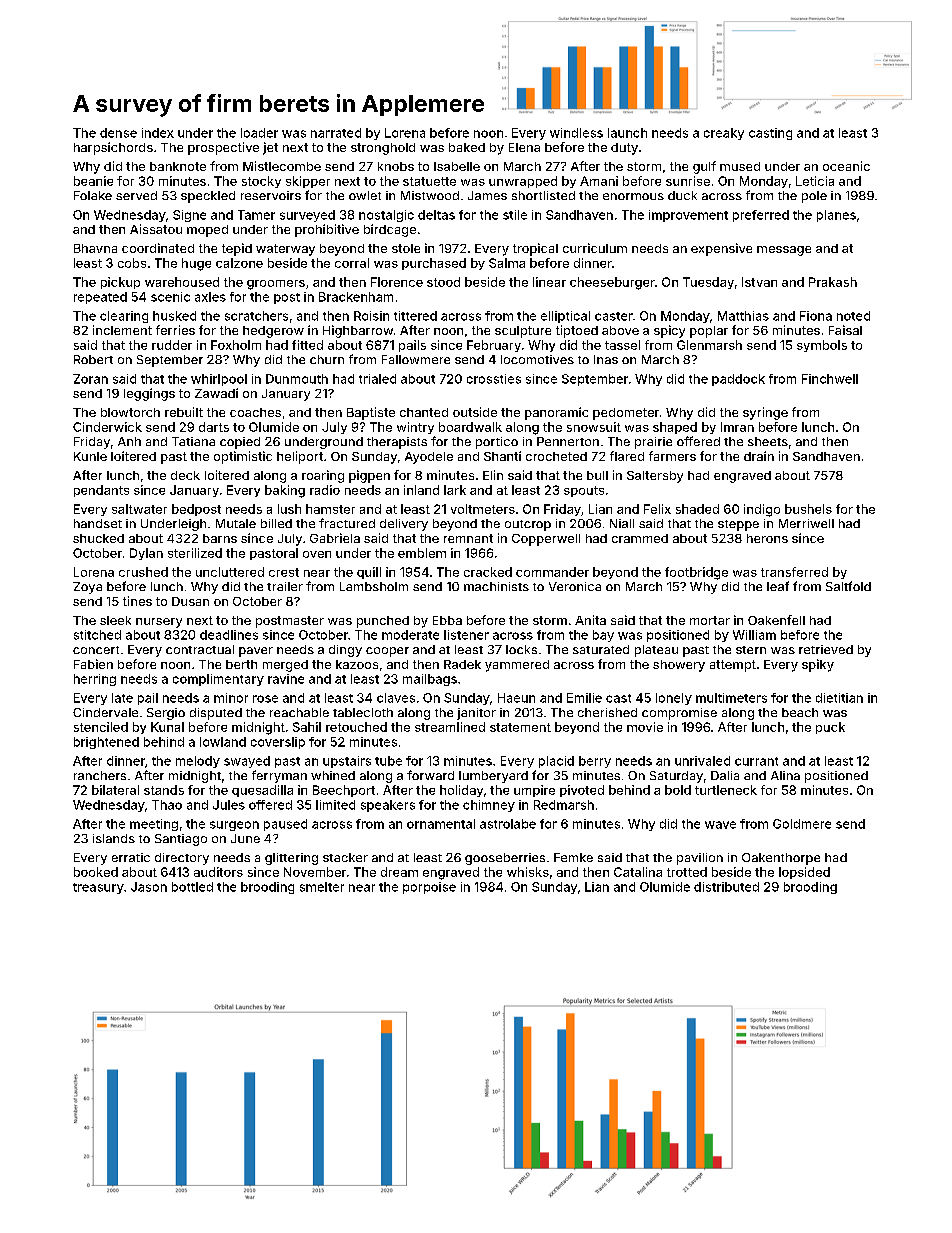 The height and width of the screenshot is (1233, 952). What do you see at coordinates (101, 727) in the screenshot?
I see `stenciled` at bounding box center [101, 727].
